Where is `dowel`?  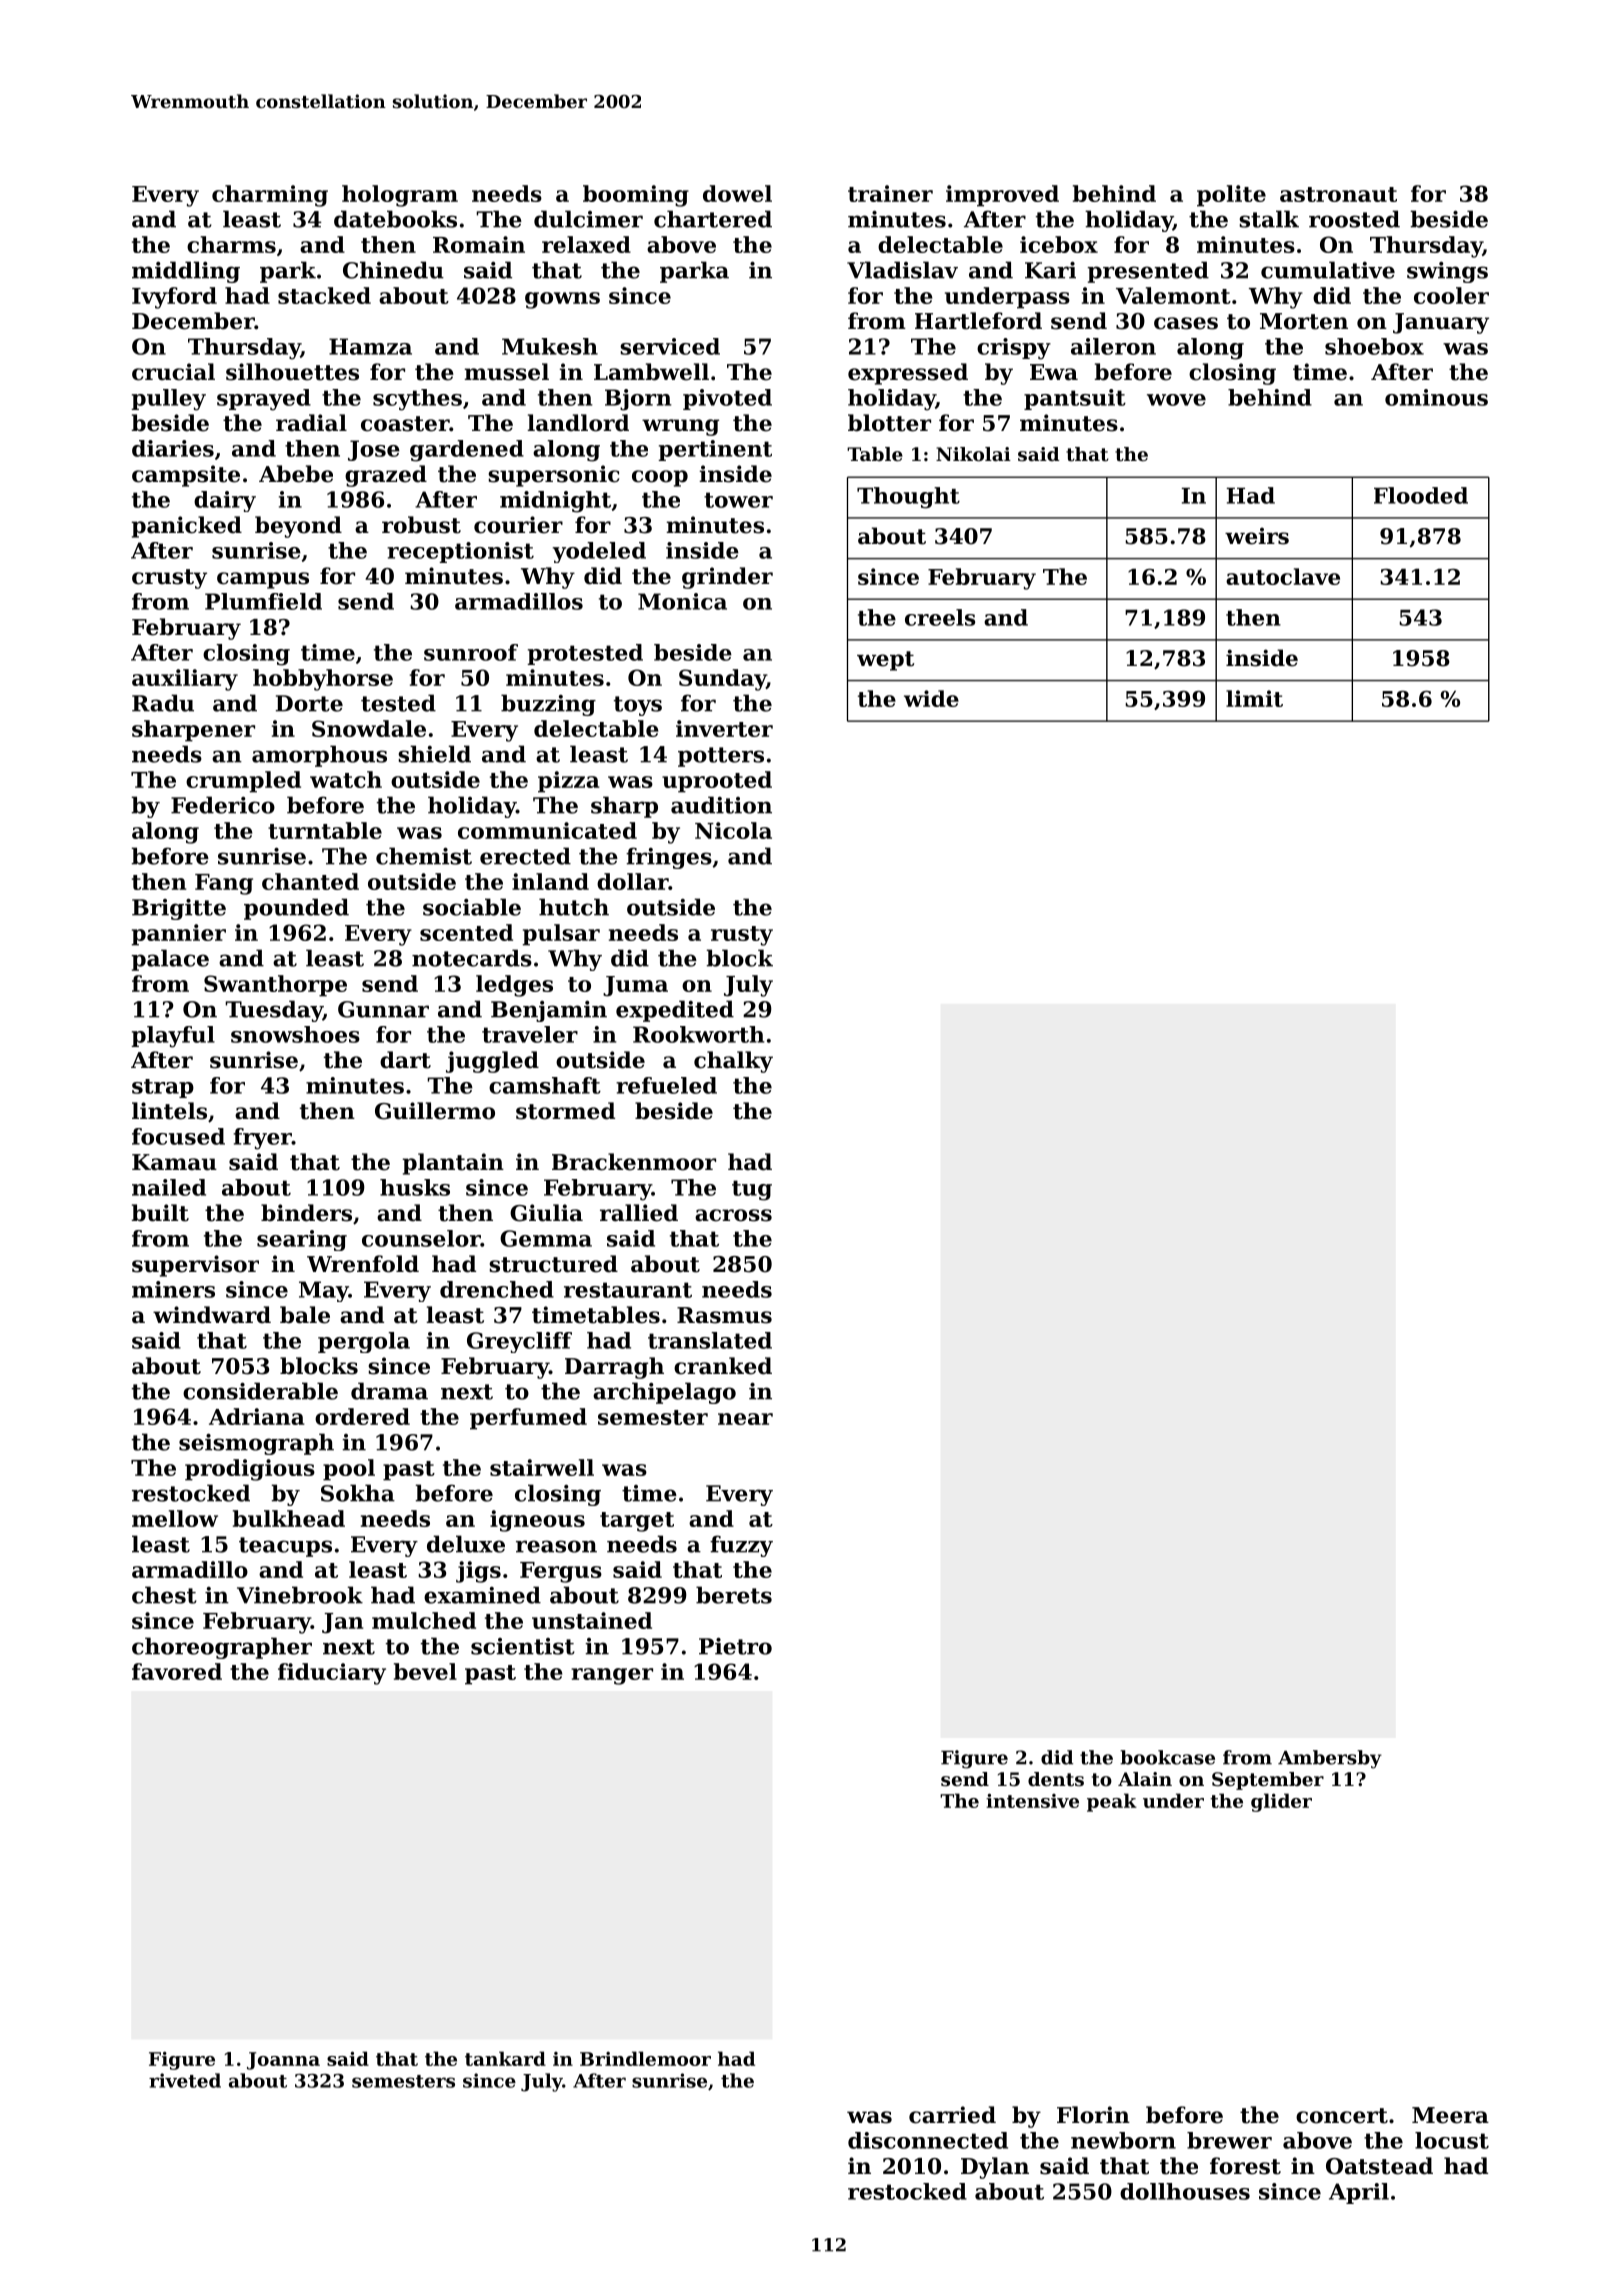
dowel is located at coordinates (737, 193).
